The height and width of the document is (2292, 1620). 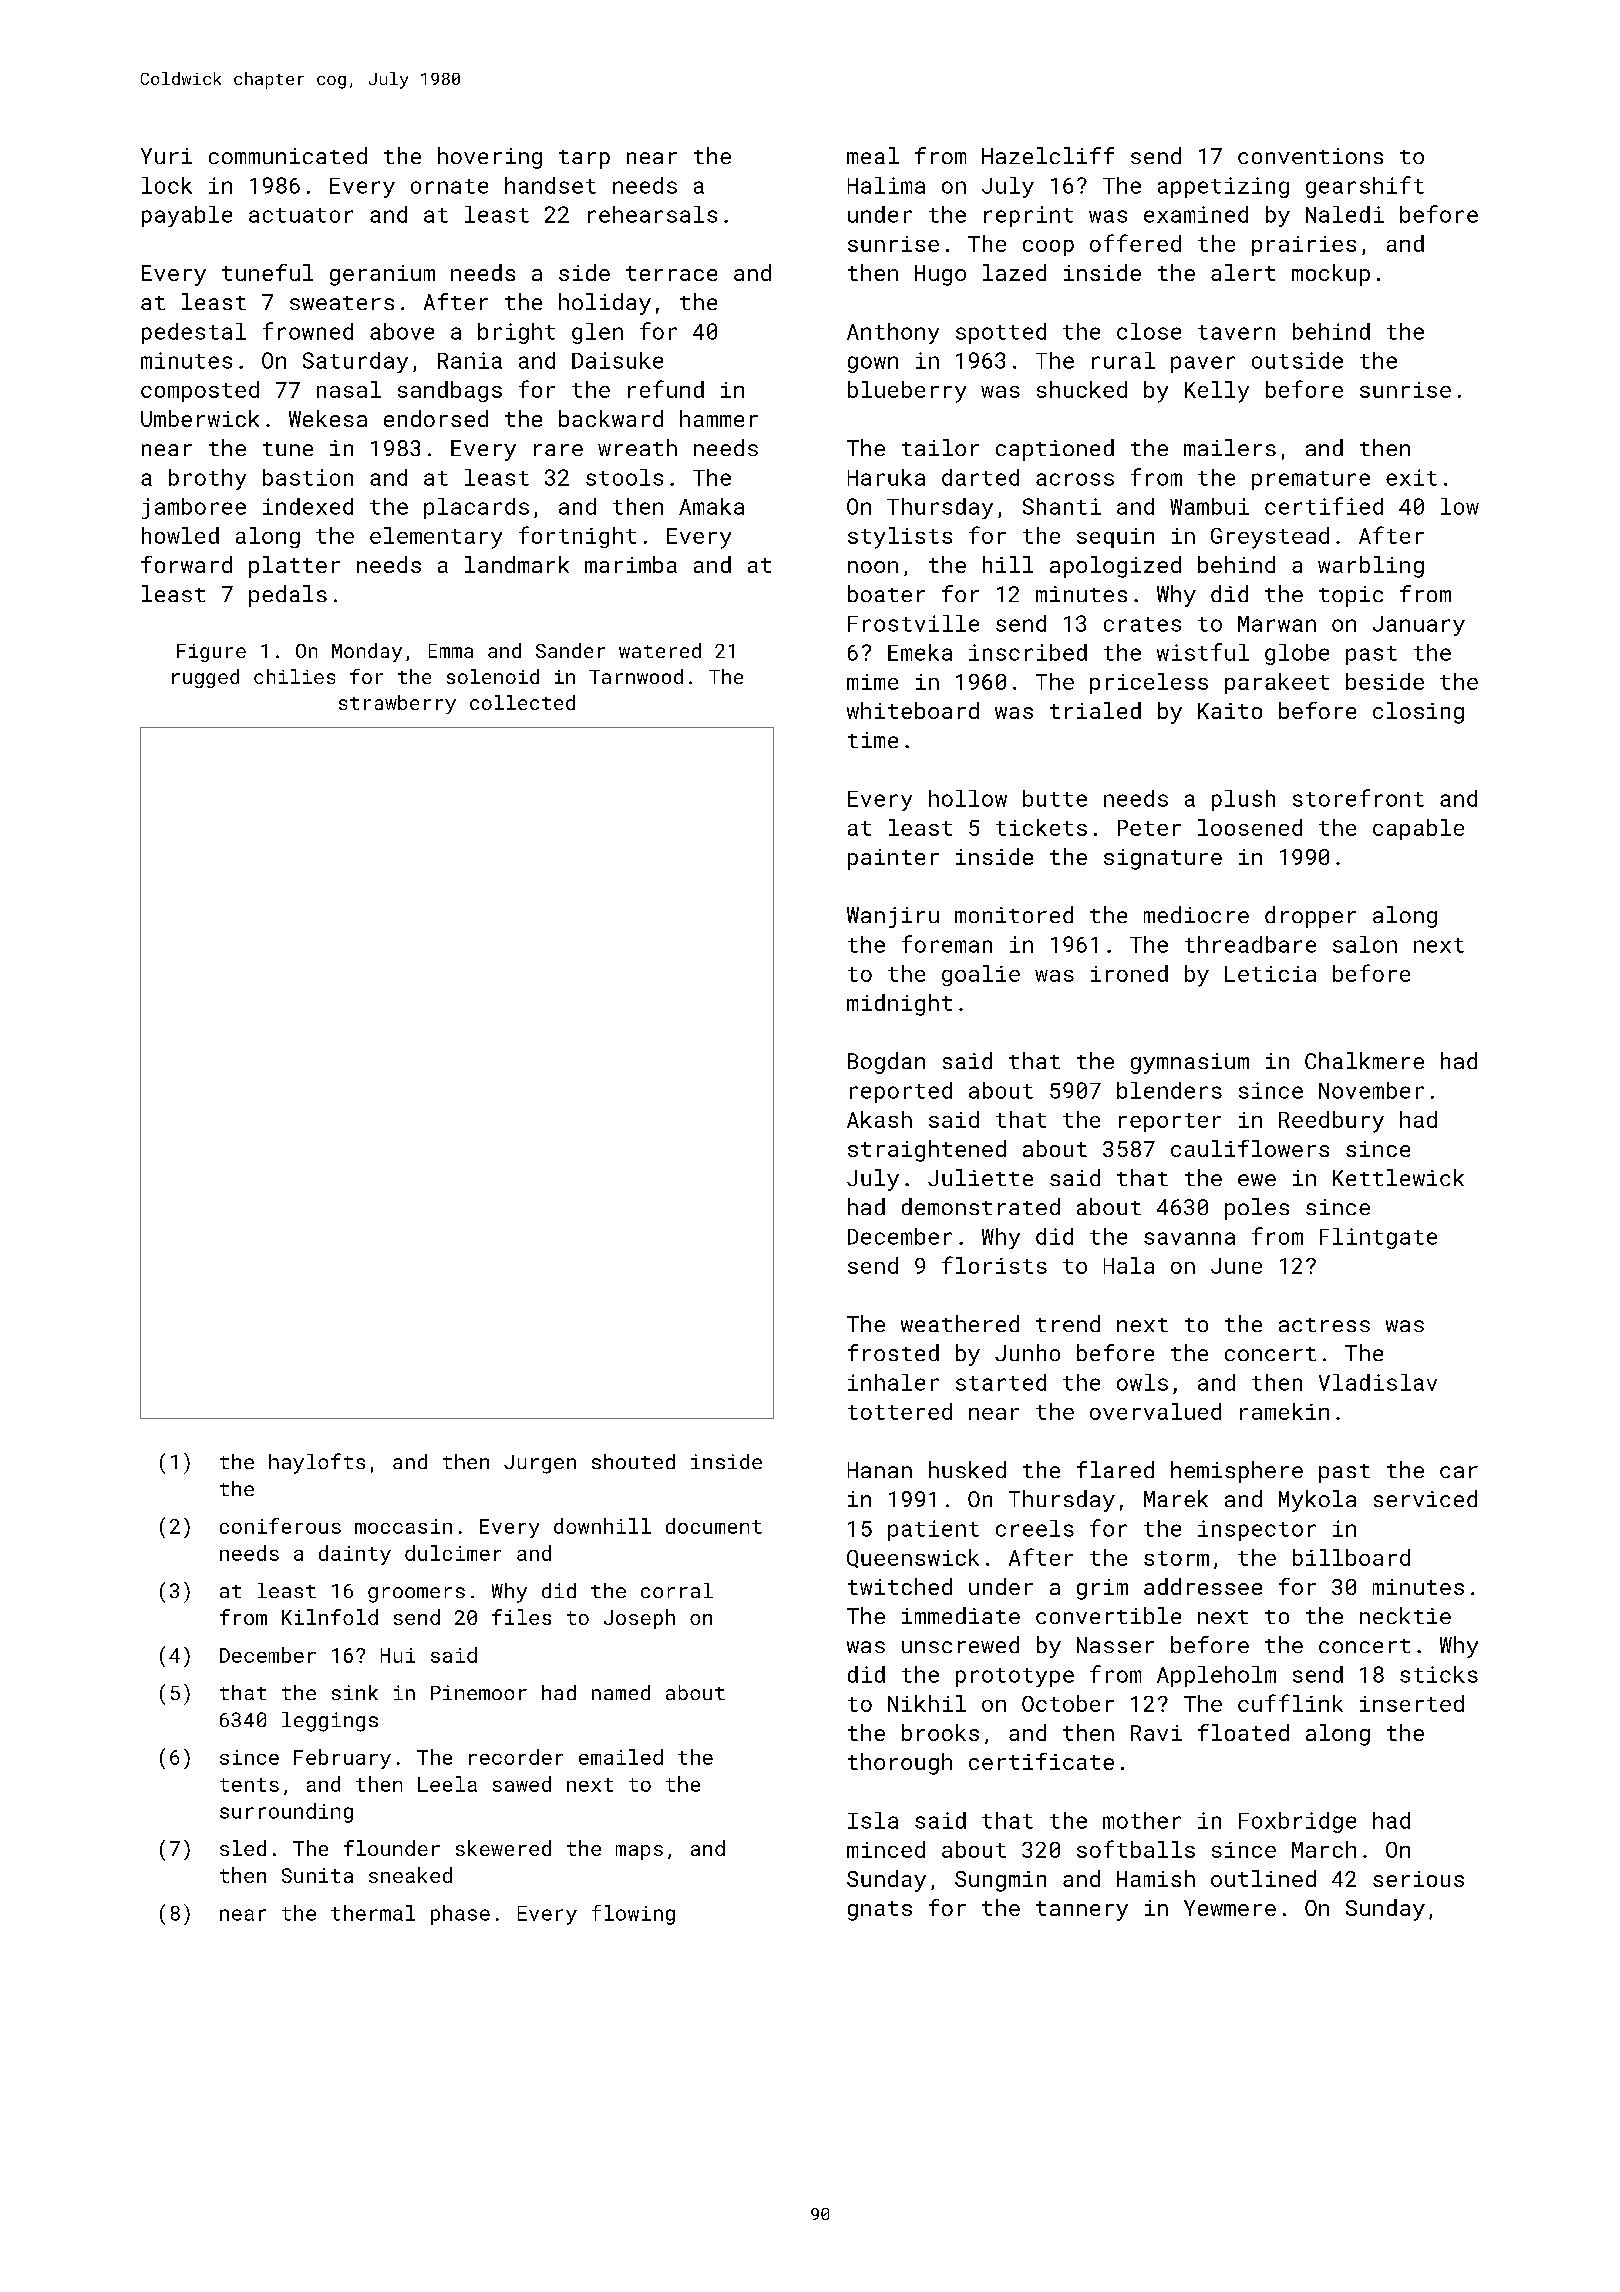 What do you see at coordinates (879, 1119) in the document?
I see `Akash` at bounding box center [879, 1119].
